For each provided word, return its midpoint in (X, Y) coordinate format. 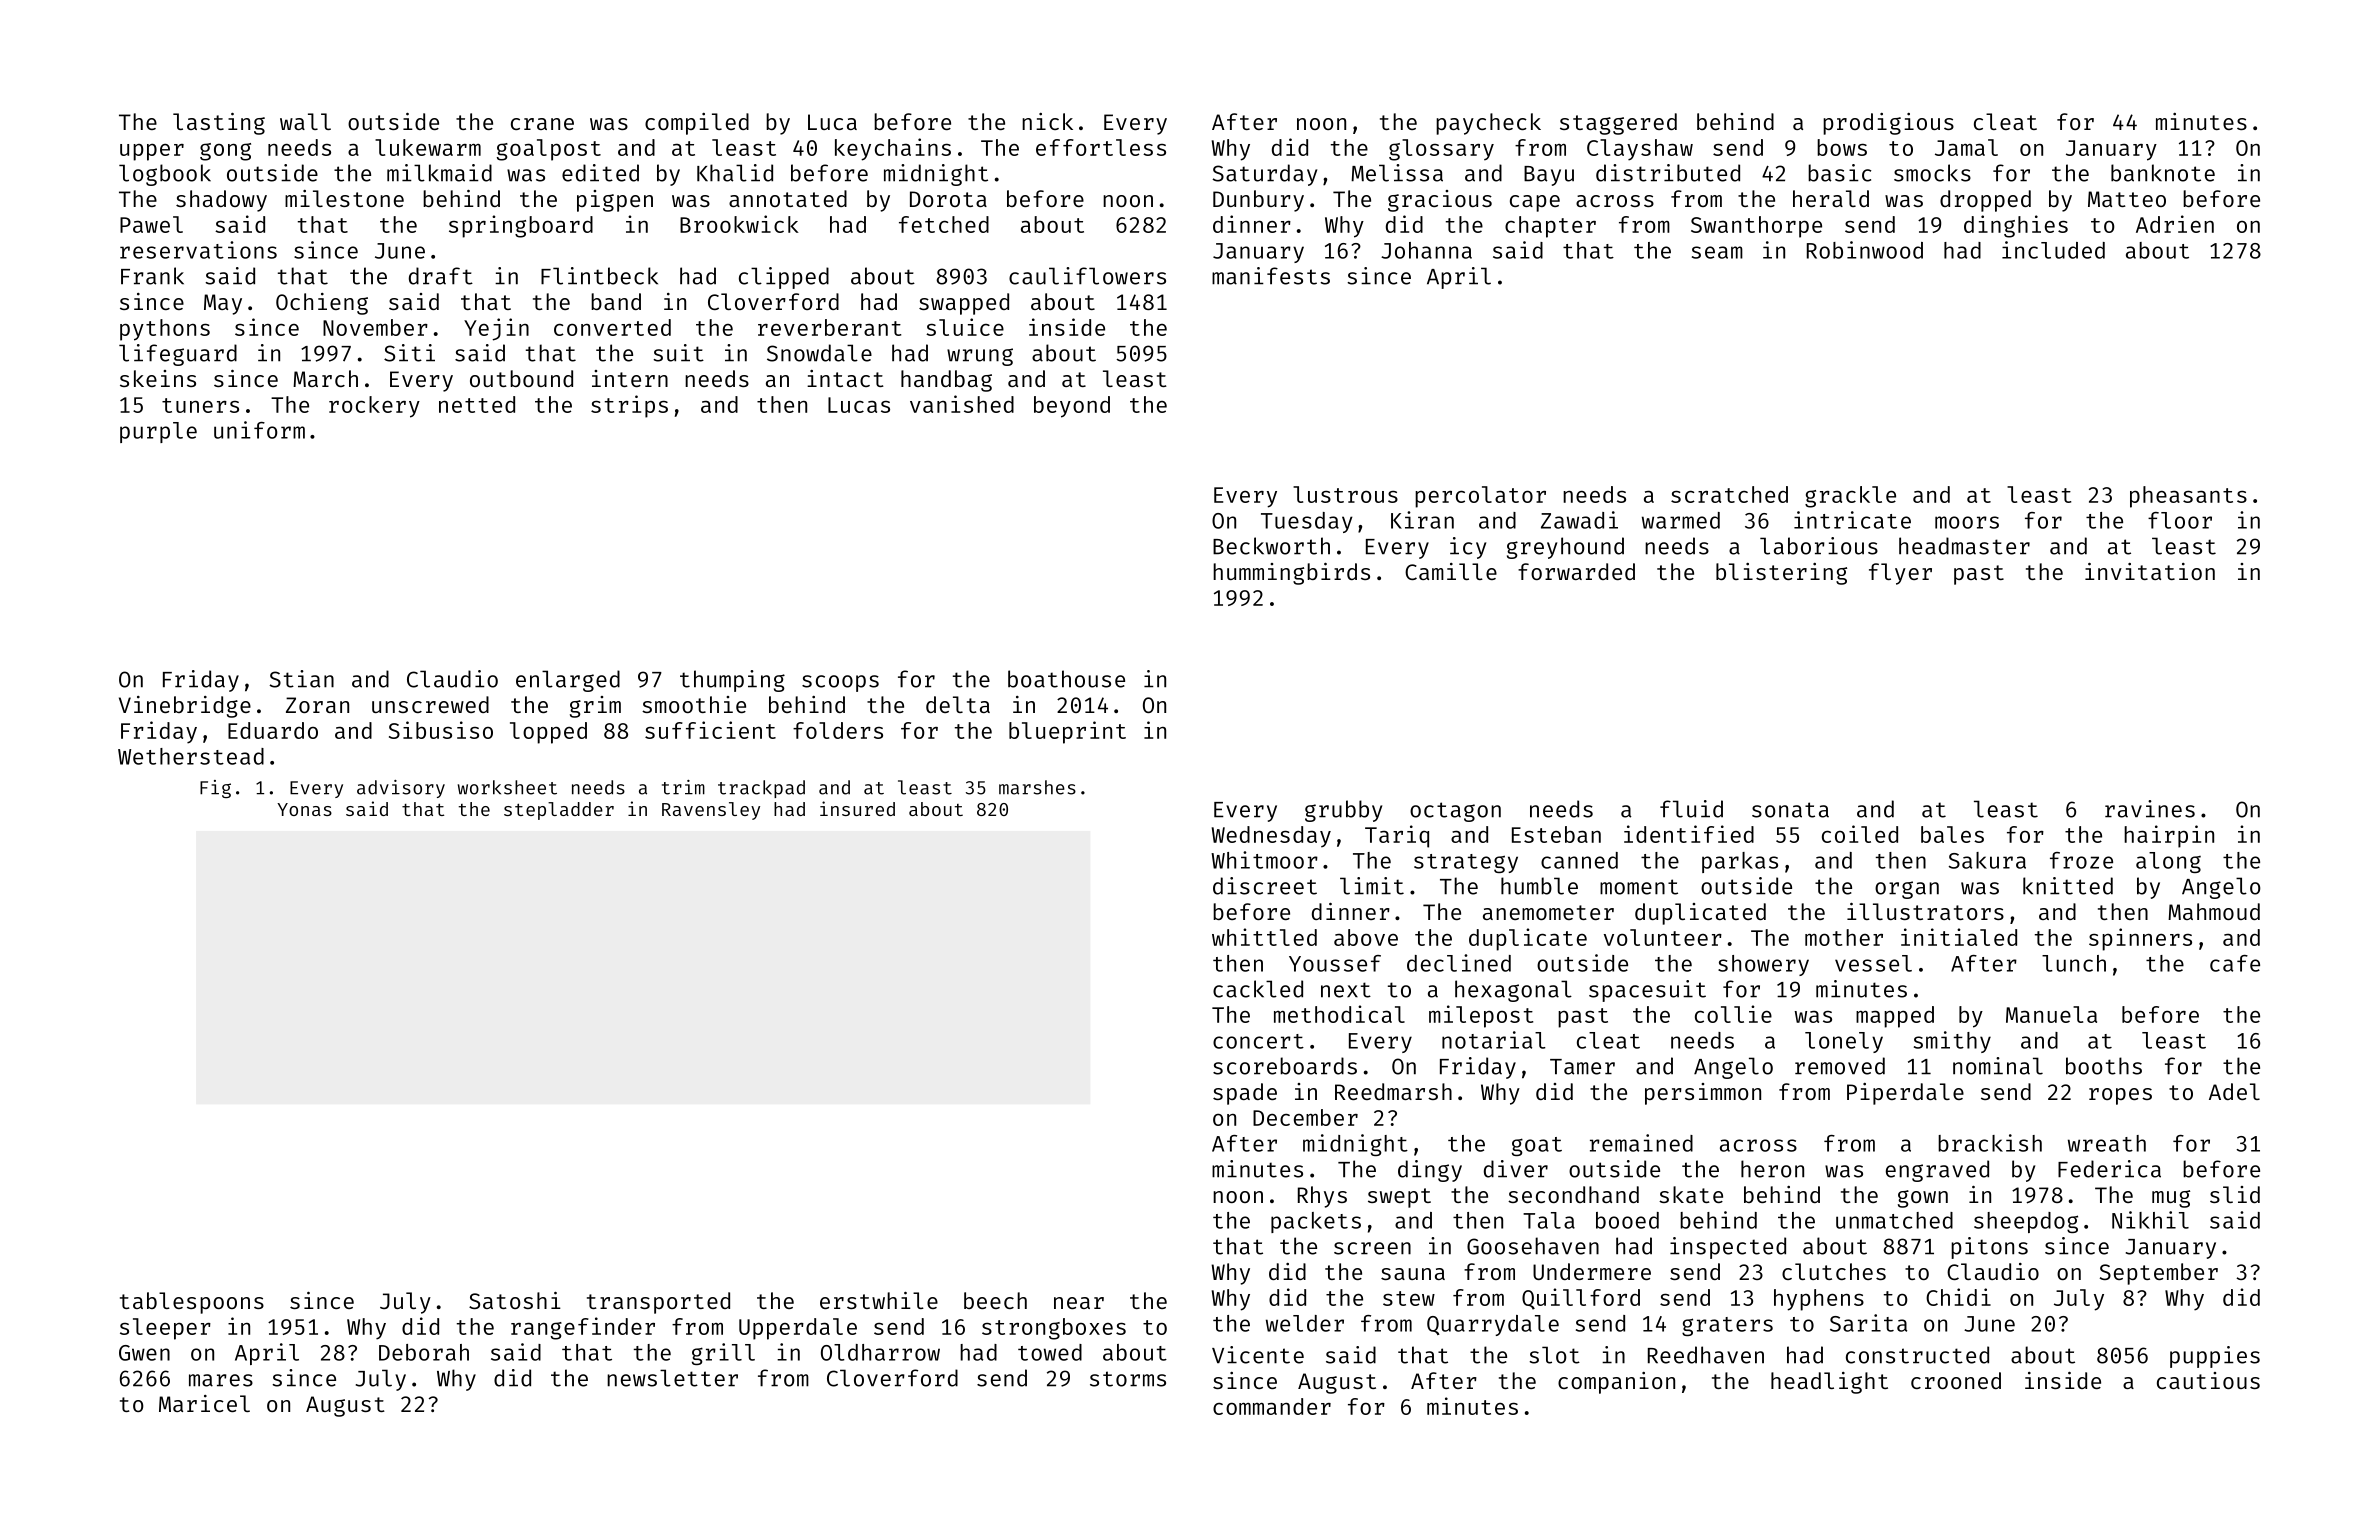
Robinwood (1865, 250)
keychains (893, 149)
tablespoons (192, 1303)
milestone (344, 198)
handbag (946, 381)
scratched (1729, 494)
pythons (165, 330)
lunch (2074, 963)
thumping (732, 681)
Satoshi (515, 1300)
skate (1691, 1194)
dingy (1430, 1171)
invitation (2150, 571)
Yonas (304, 809)
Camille (1451, 571)
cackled (1258, 989)
